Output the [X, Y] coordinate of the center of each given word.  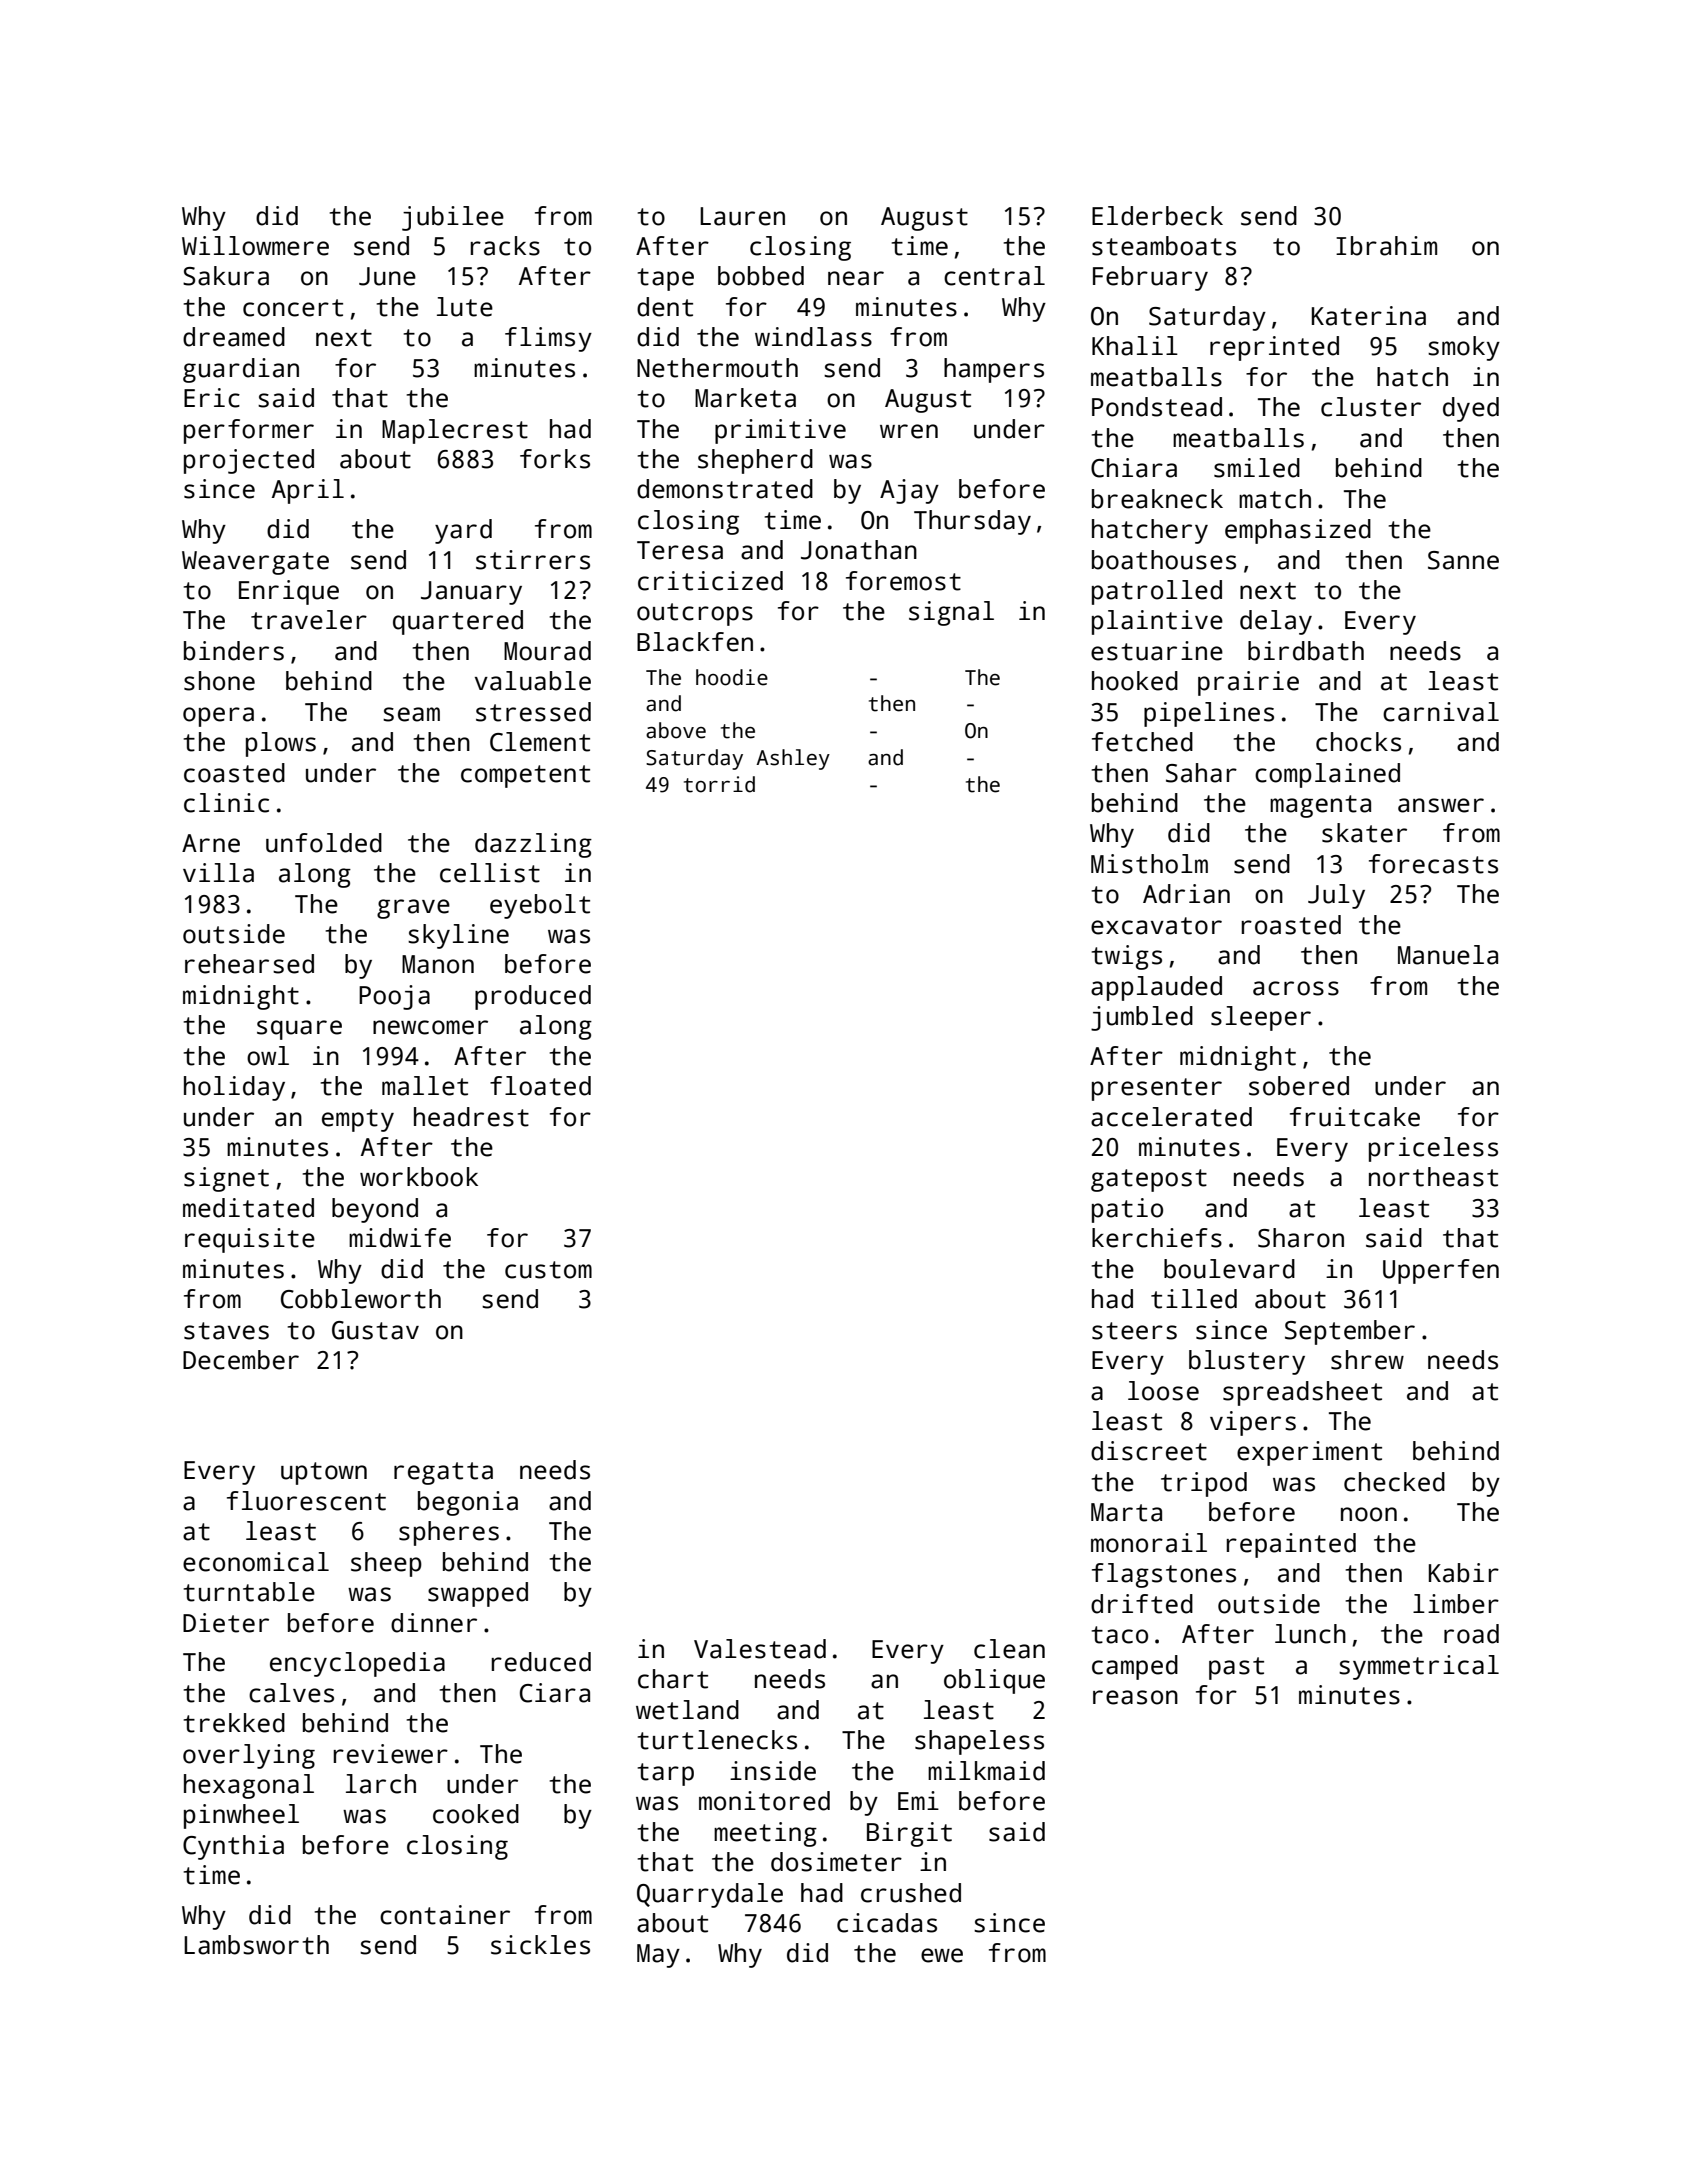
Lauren [742, 216]
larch [381, 1784]
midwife [400, 1238]
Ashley [793, 759]
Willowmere [255, 246]
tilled [1194, 1299]
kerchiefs [1157, 1238]
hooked [1135, 681]
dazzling [533, 845]
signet [226, 1179]
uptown [324, 1473]
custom [548, 1270]
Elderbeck [1157, 216]
